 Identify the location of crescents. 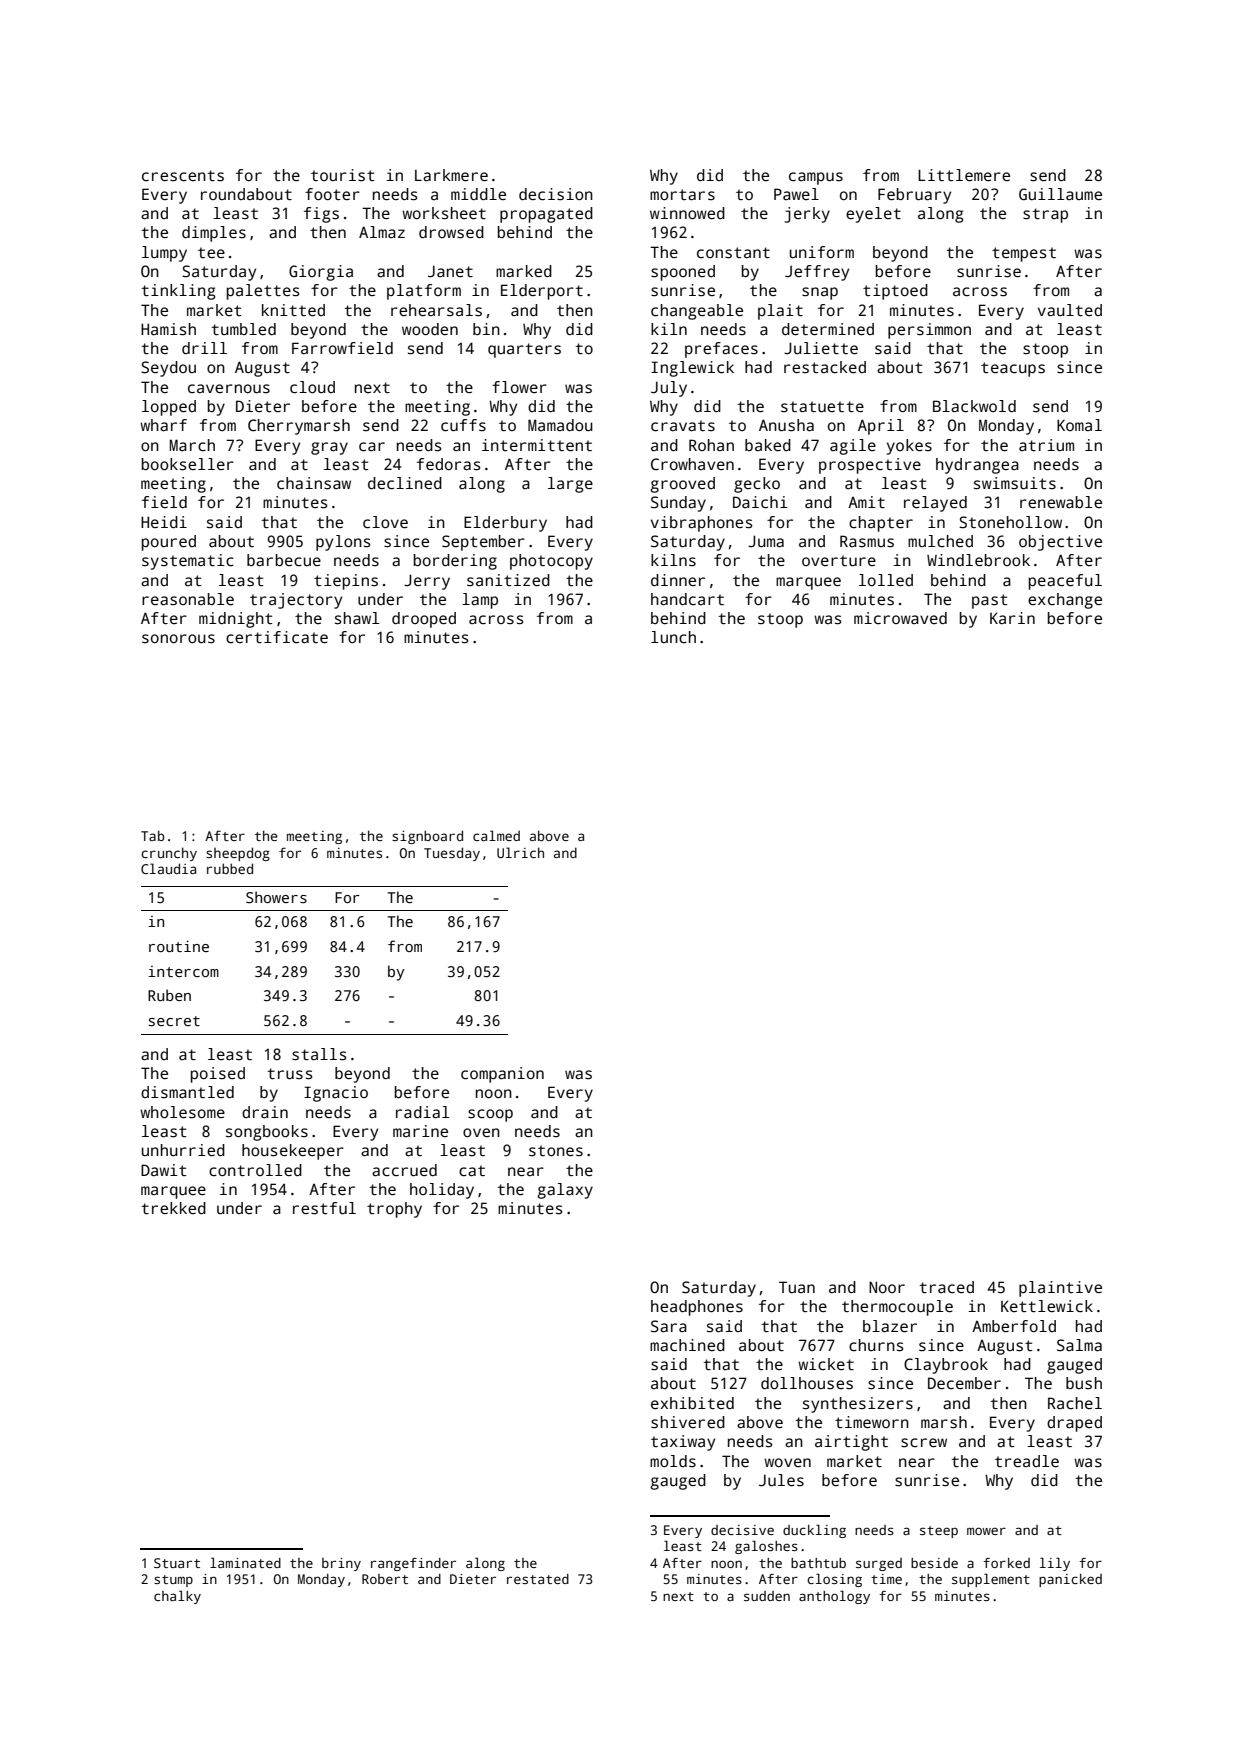
(183, 176).
